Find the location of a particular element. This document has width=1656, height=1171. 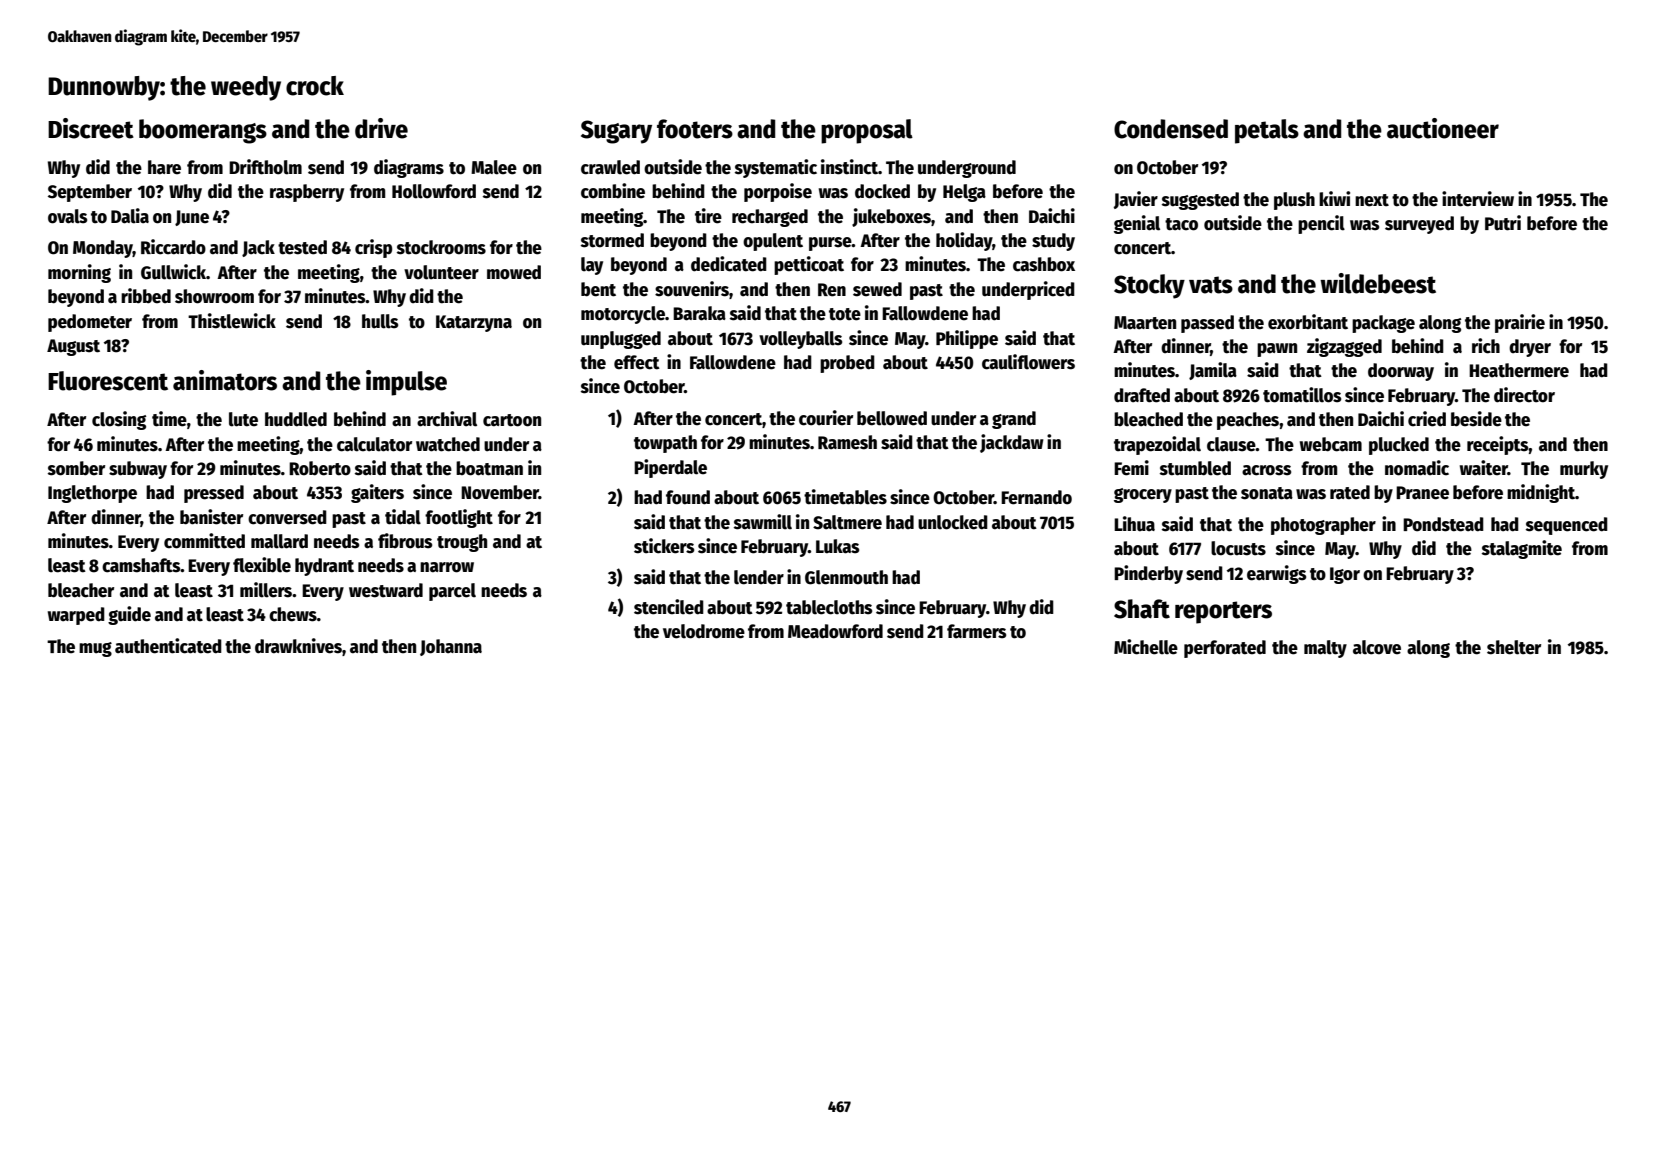

unplugged is located at coordinates (621, 340).
